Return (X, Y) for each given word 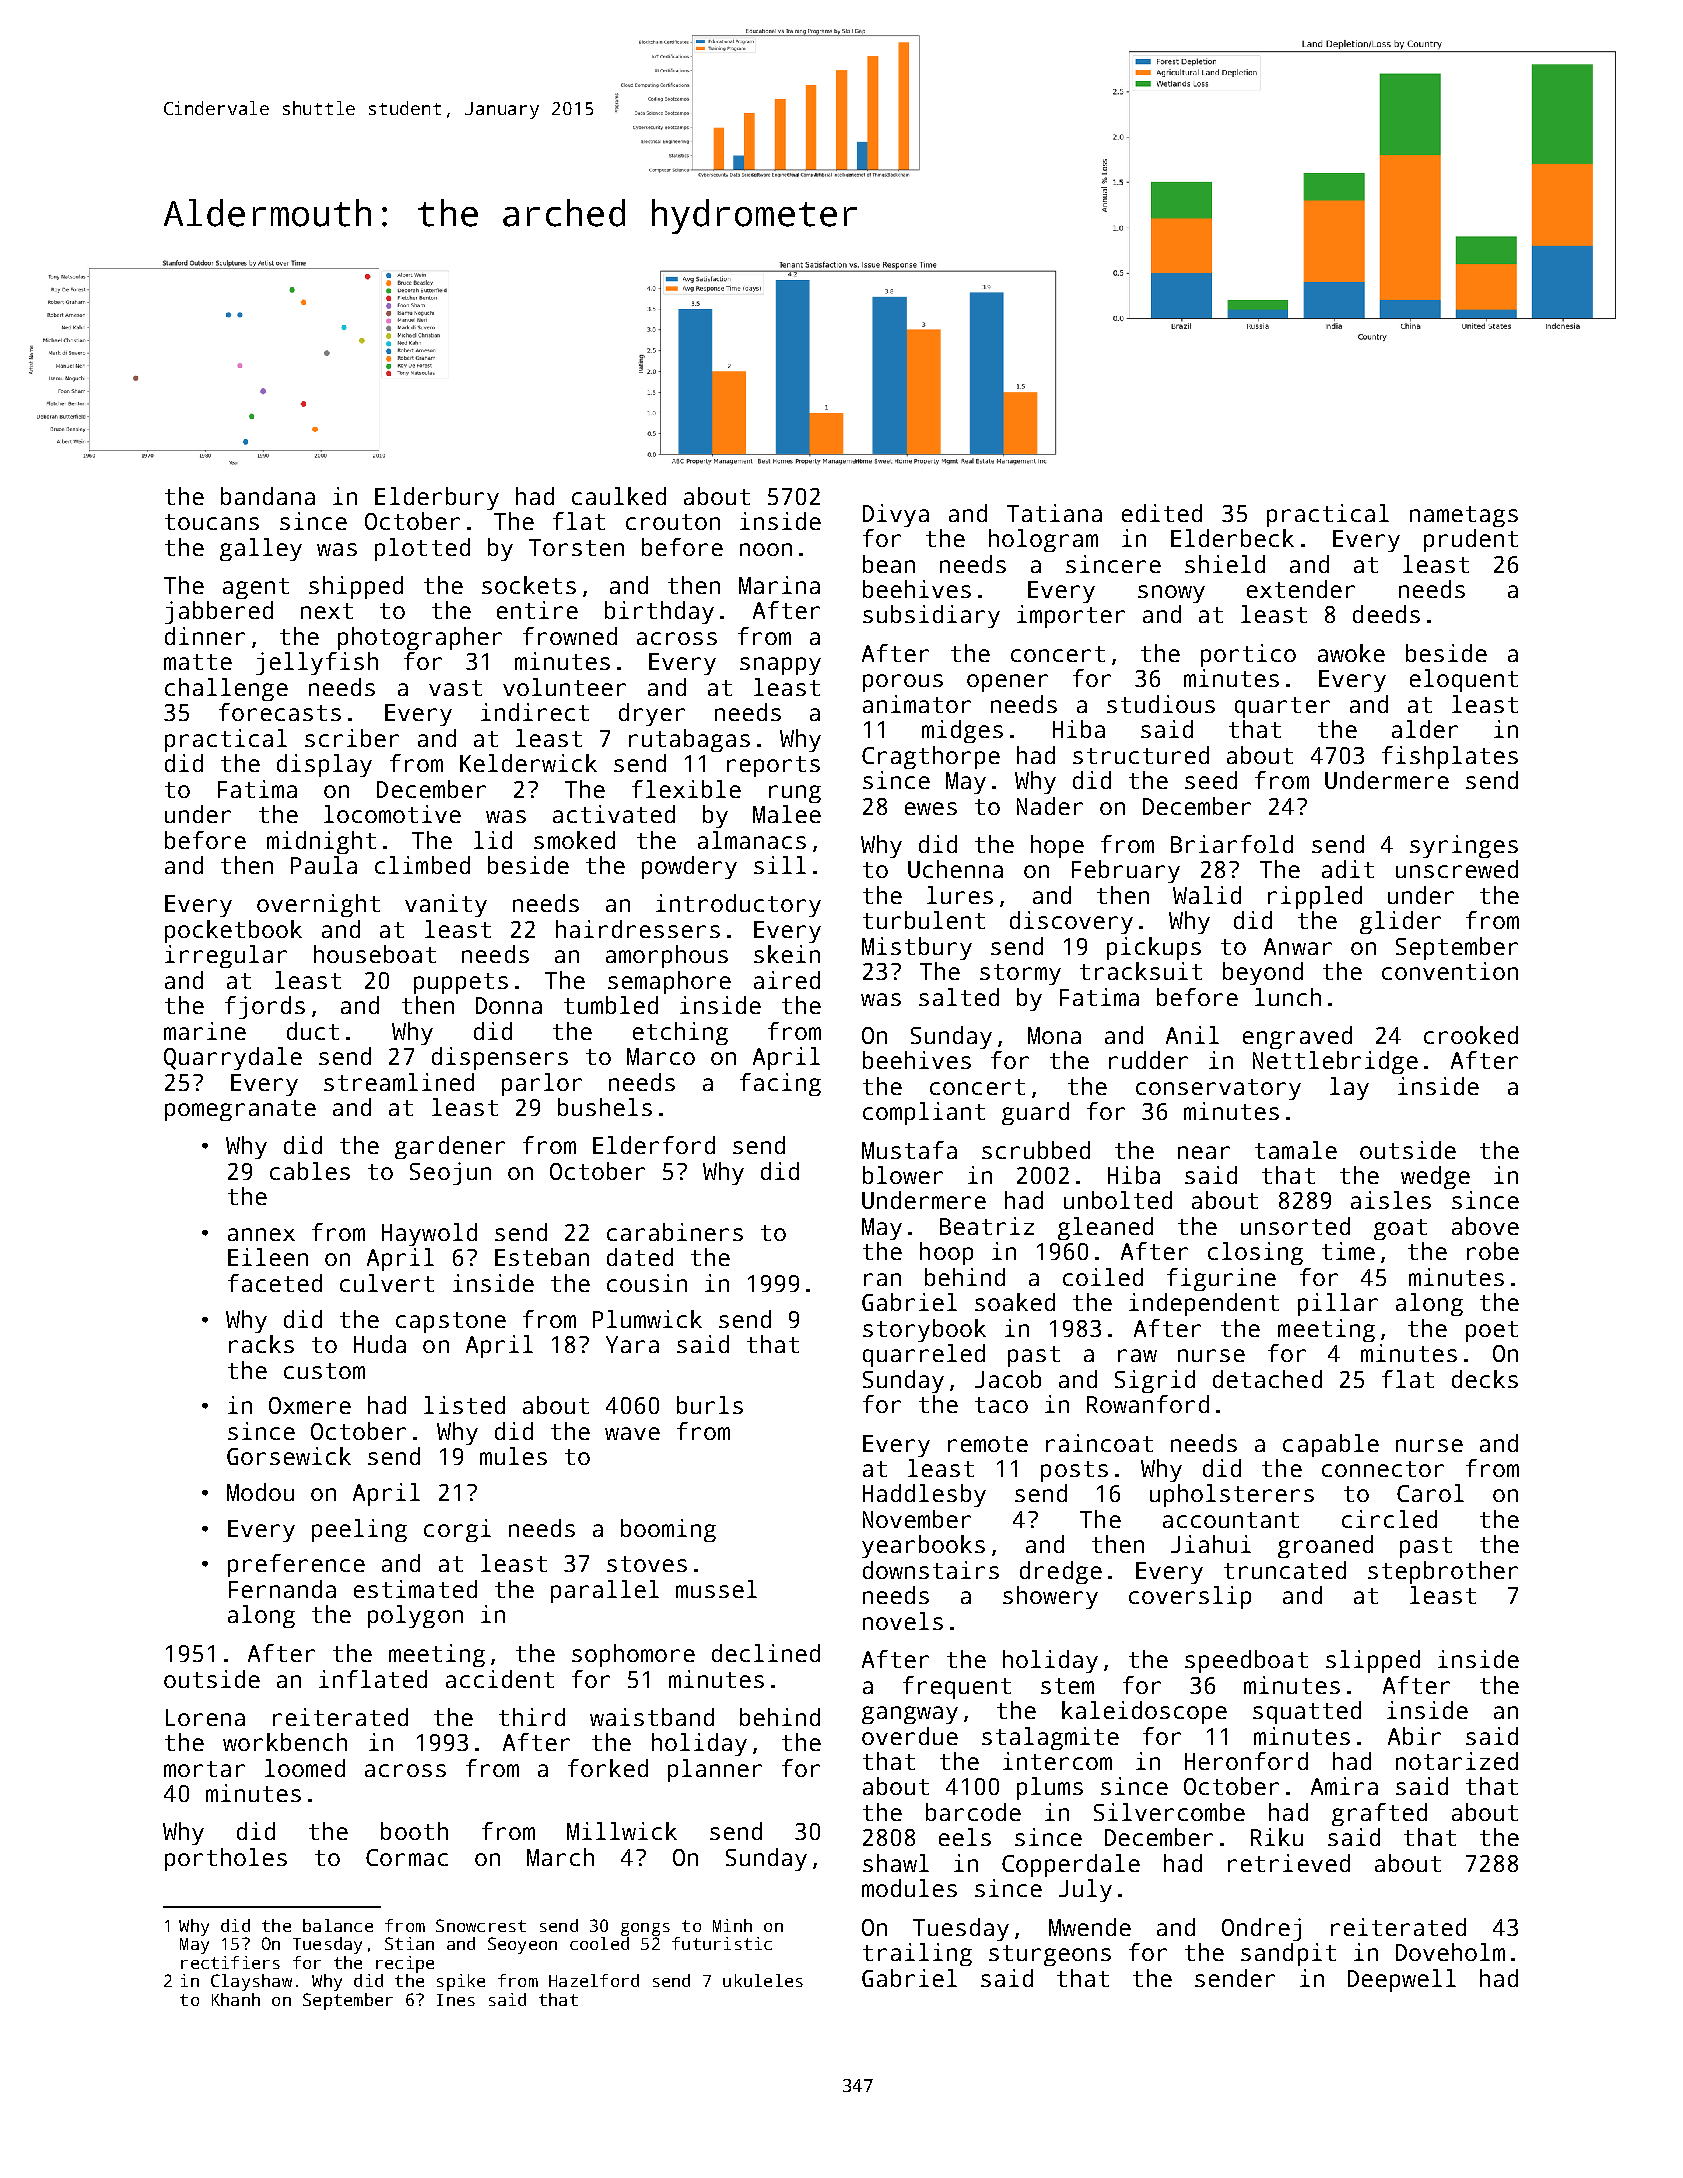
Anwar (1298, 946)
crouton (673, 522)
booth (414, 1831)
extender (1301, 589)
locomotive (392, 814)
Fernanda (282, 1589)
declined (766, 1653)
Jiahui (1211, 1544)
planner (715, 1770)
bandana (268, 496)
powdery (689, 867)
